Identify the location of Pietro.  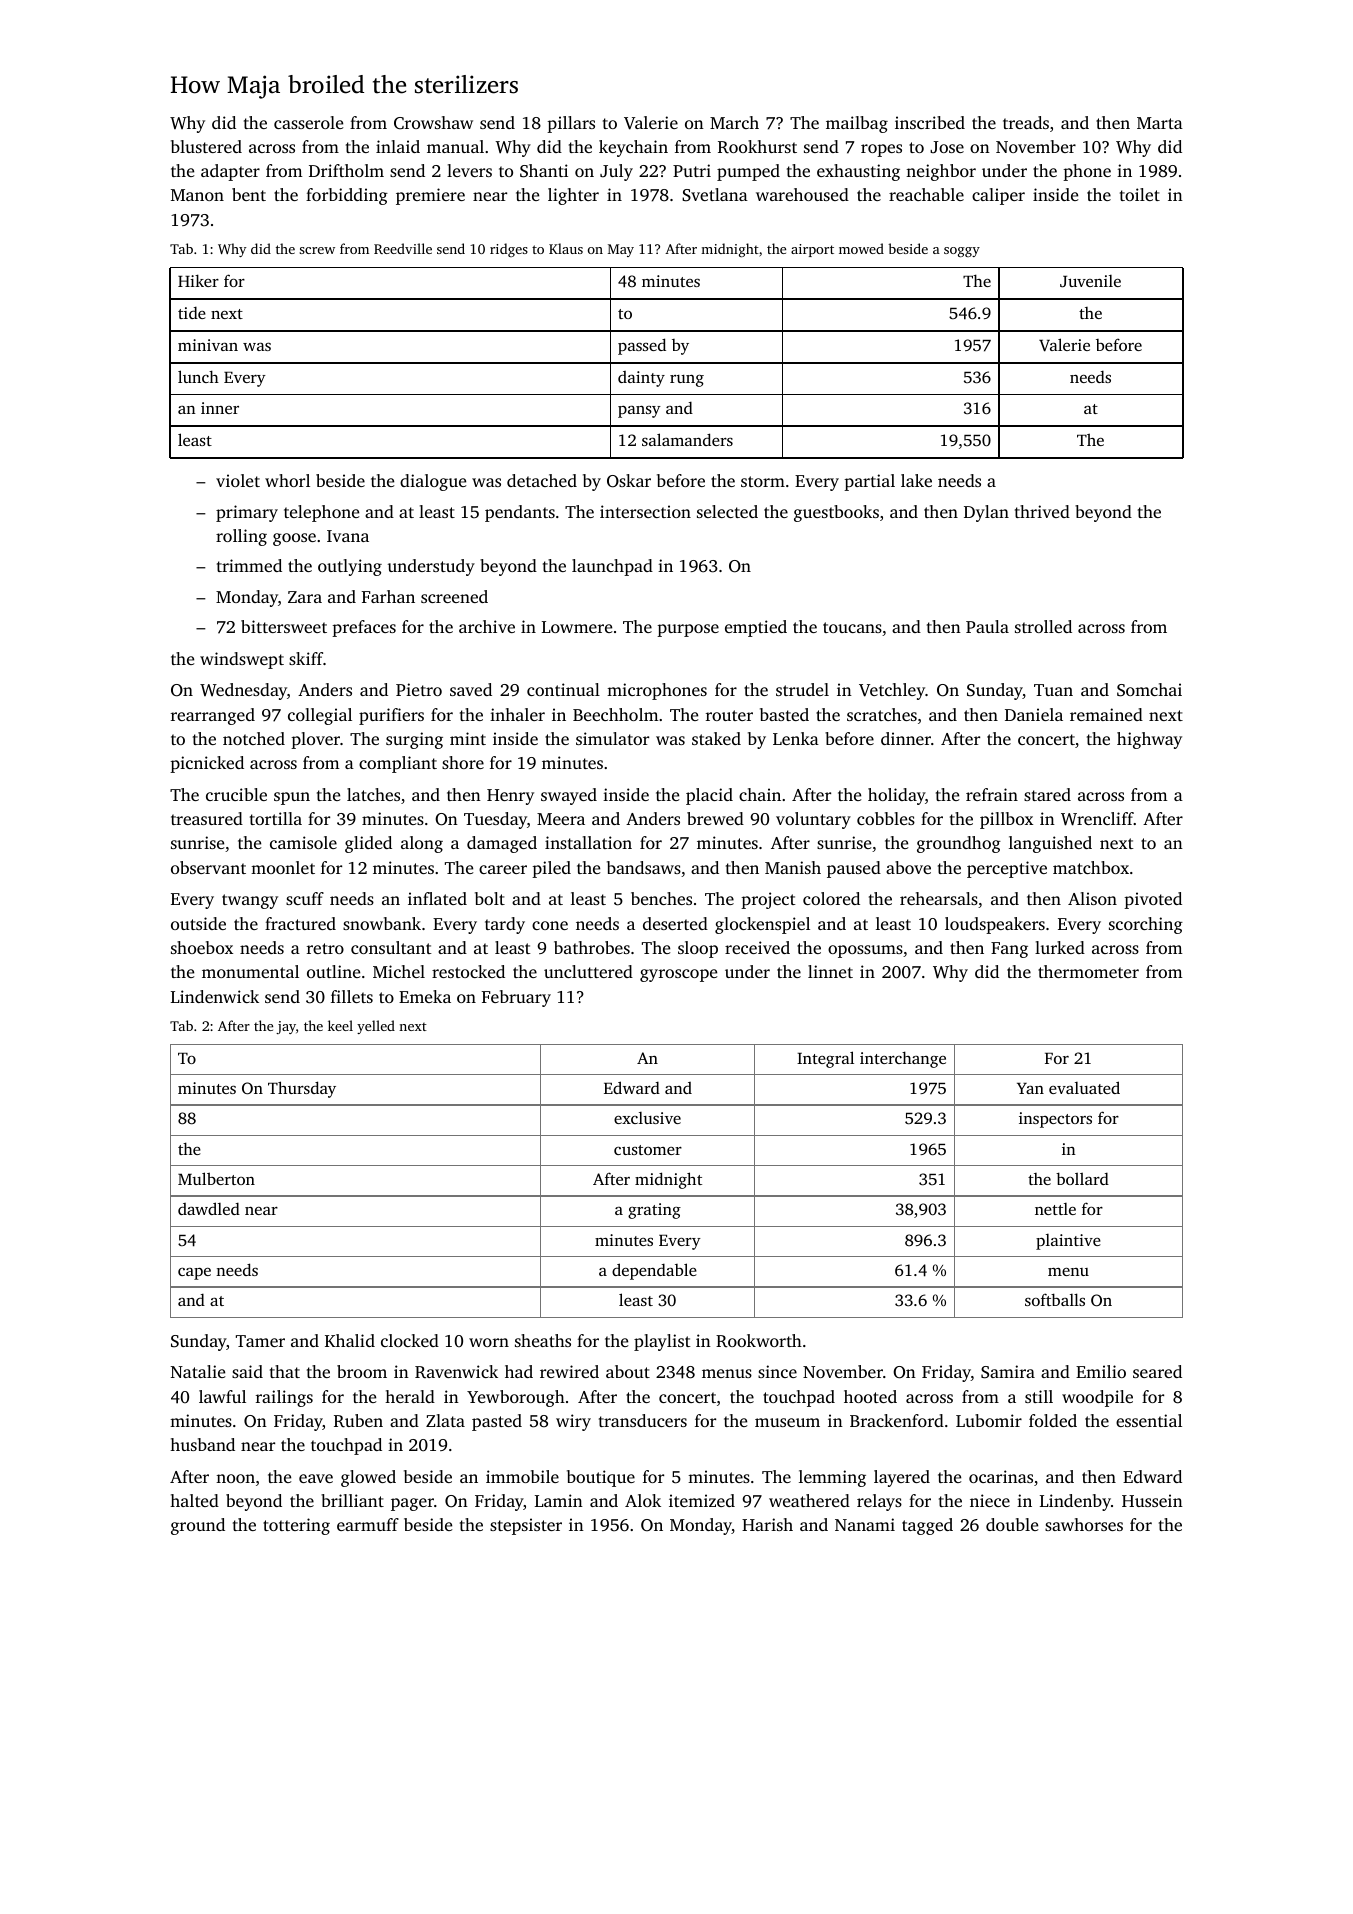
(419, 689).
